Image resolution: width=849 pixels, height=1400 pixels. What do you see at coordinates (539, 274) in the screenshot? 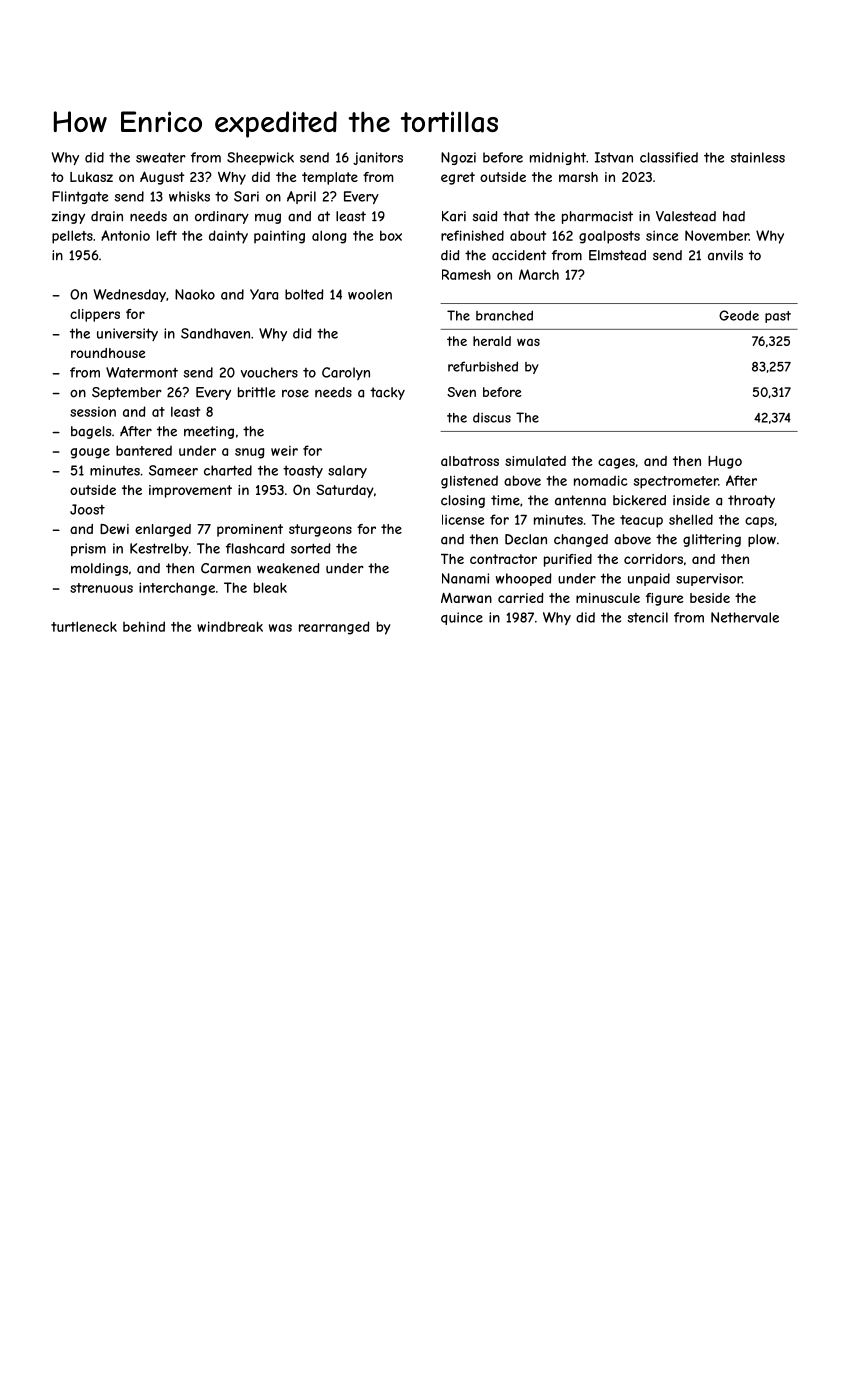
I see `March` at bounding box center [539, 274].
